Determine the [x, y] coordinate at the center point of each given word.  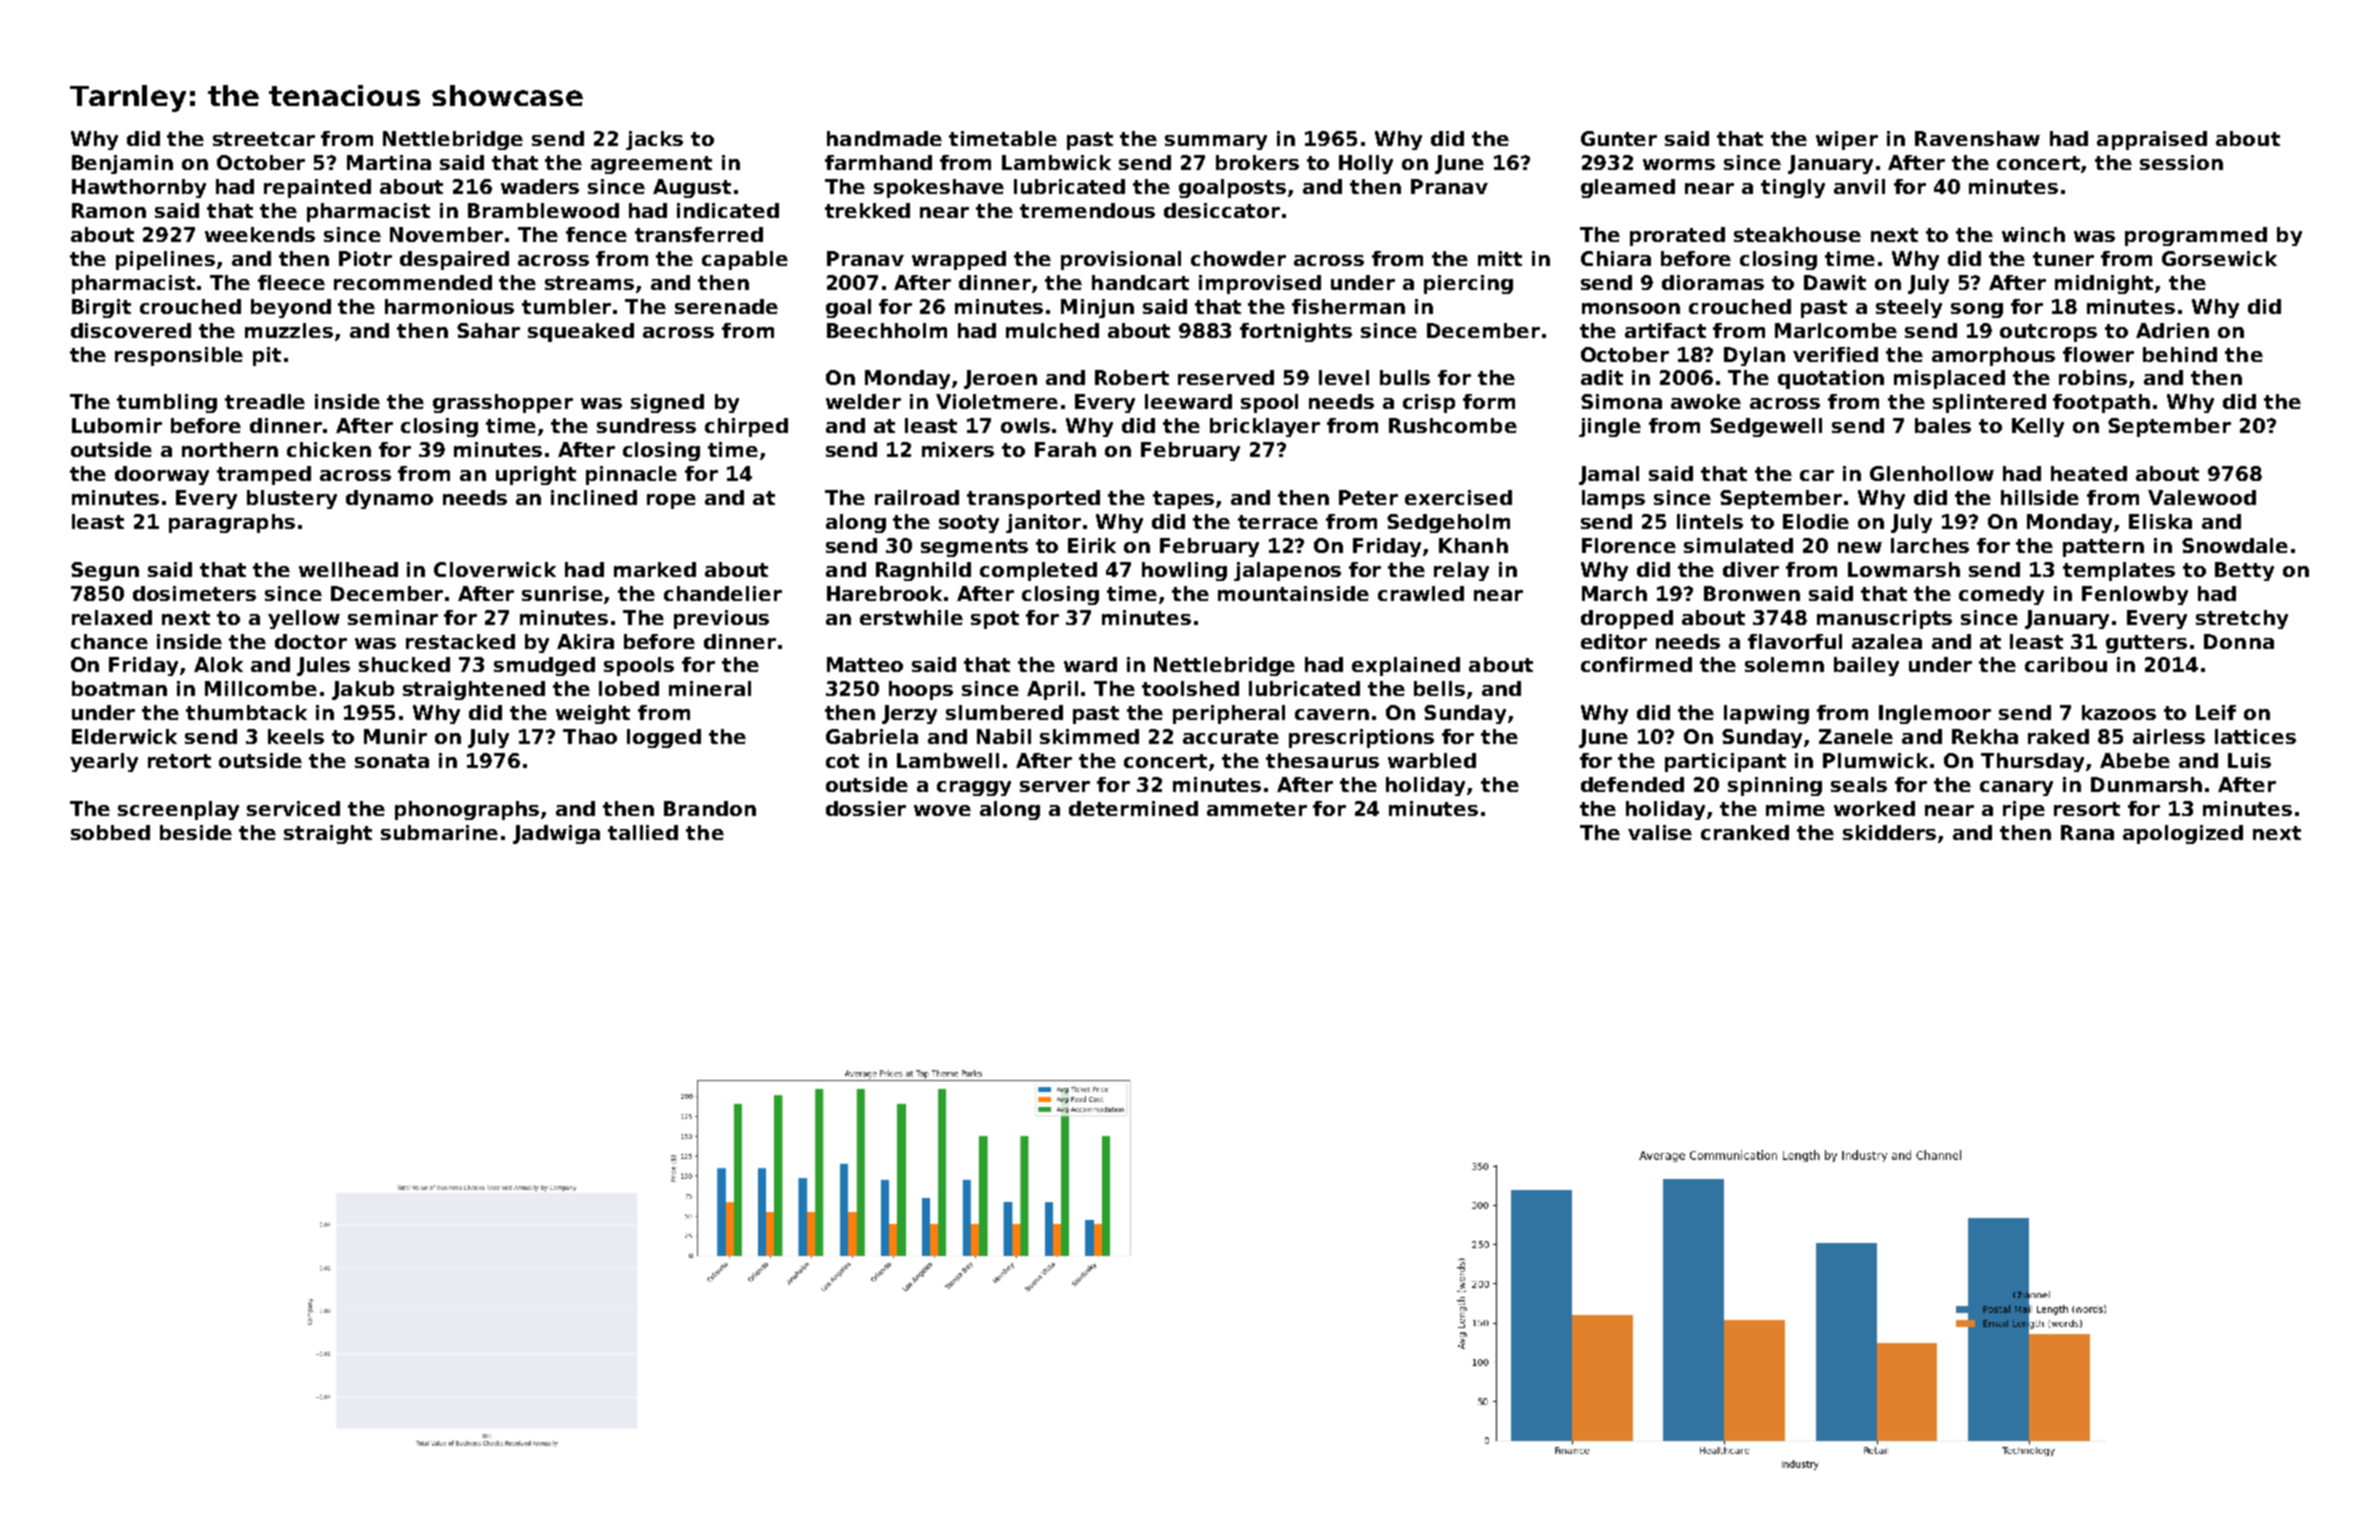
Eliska [2160, 521]
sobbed [110, 832]
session [2181, 162]
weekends [260, 234]
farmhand [878, 162]
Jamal [1609, 475]
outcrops [2048, 333]
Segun [105, 571]
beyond [291, 308]
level [1344, 377]
